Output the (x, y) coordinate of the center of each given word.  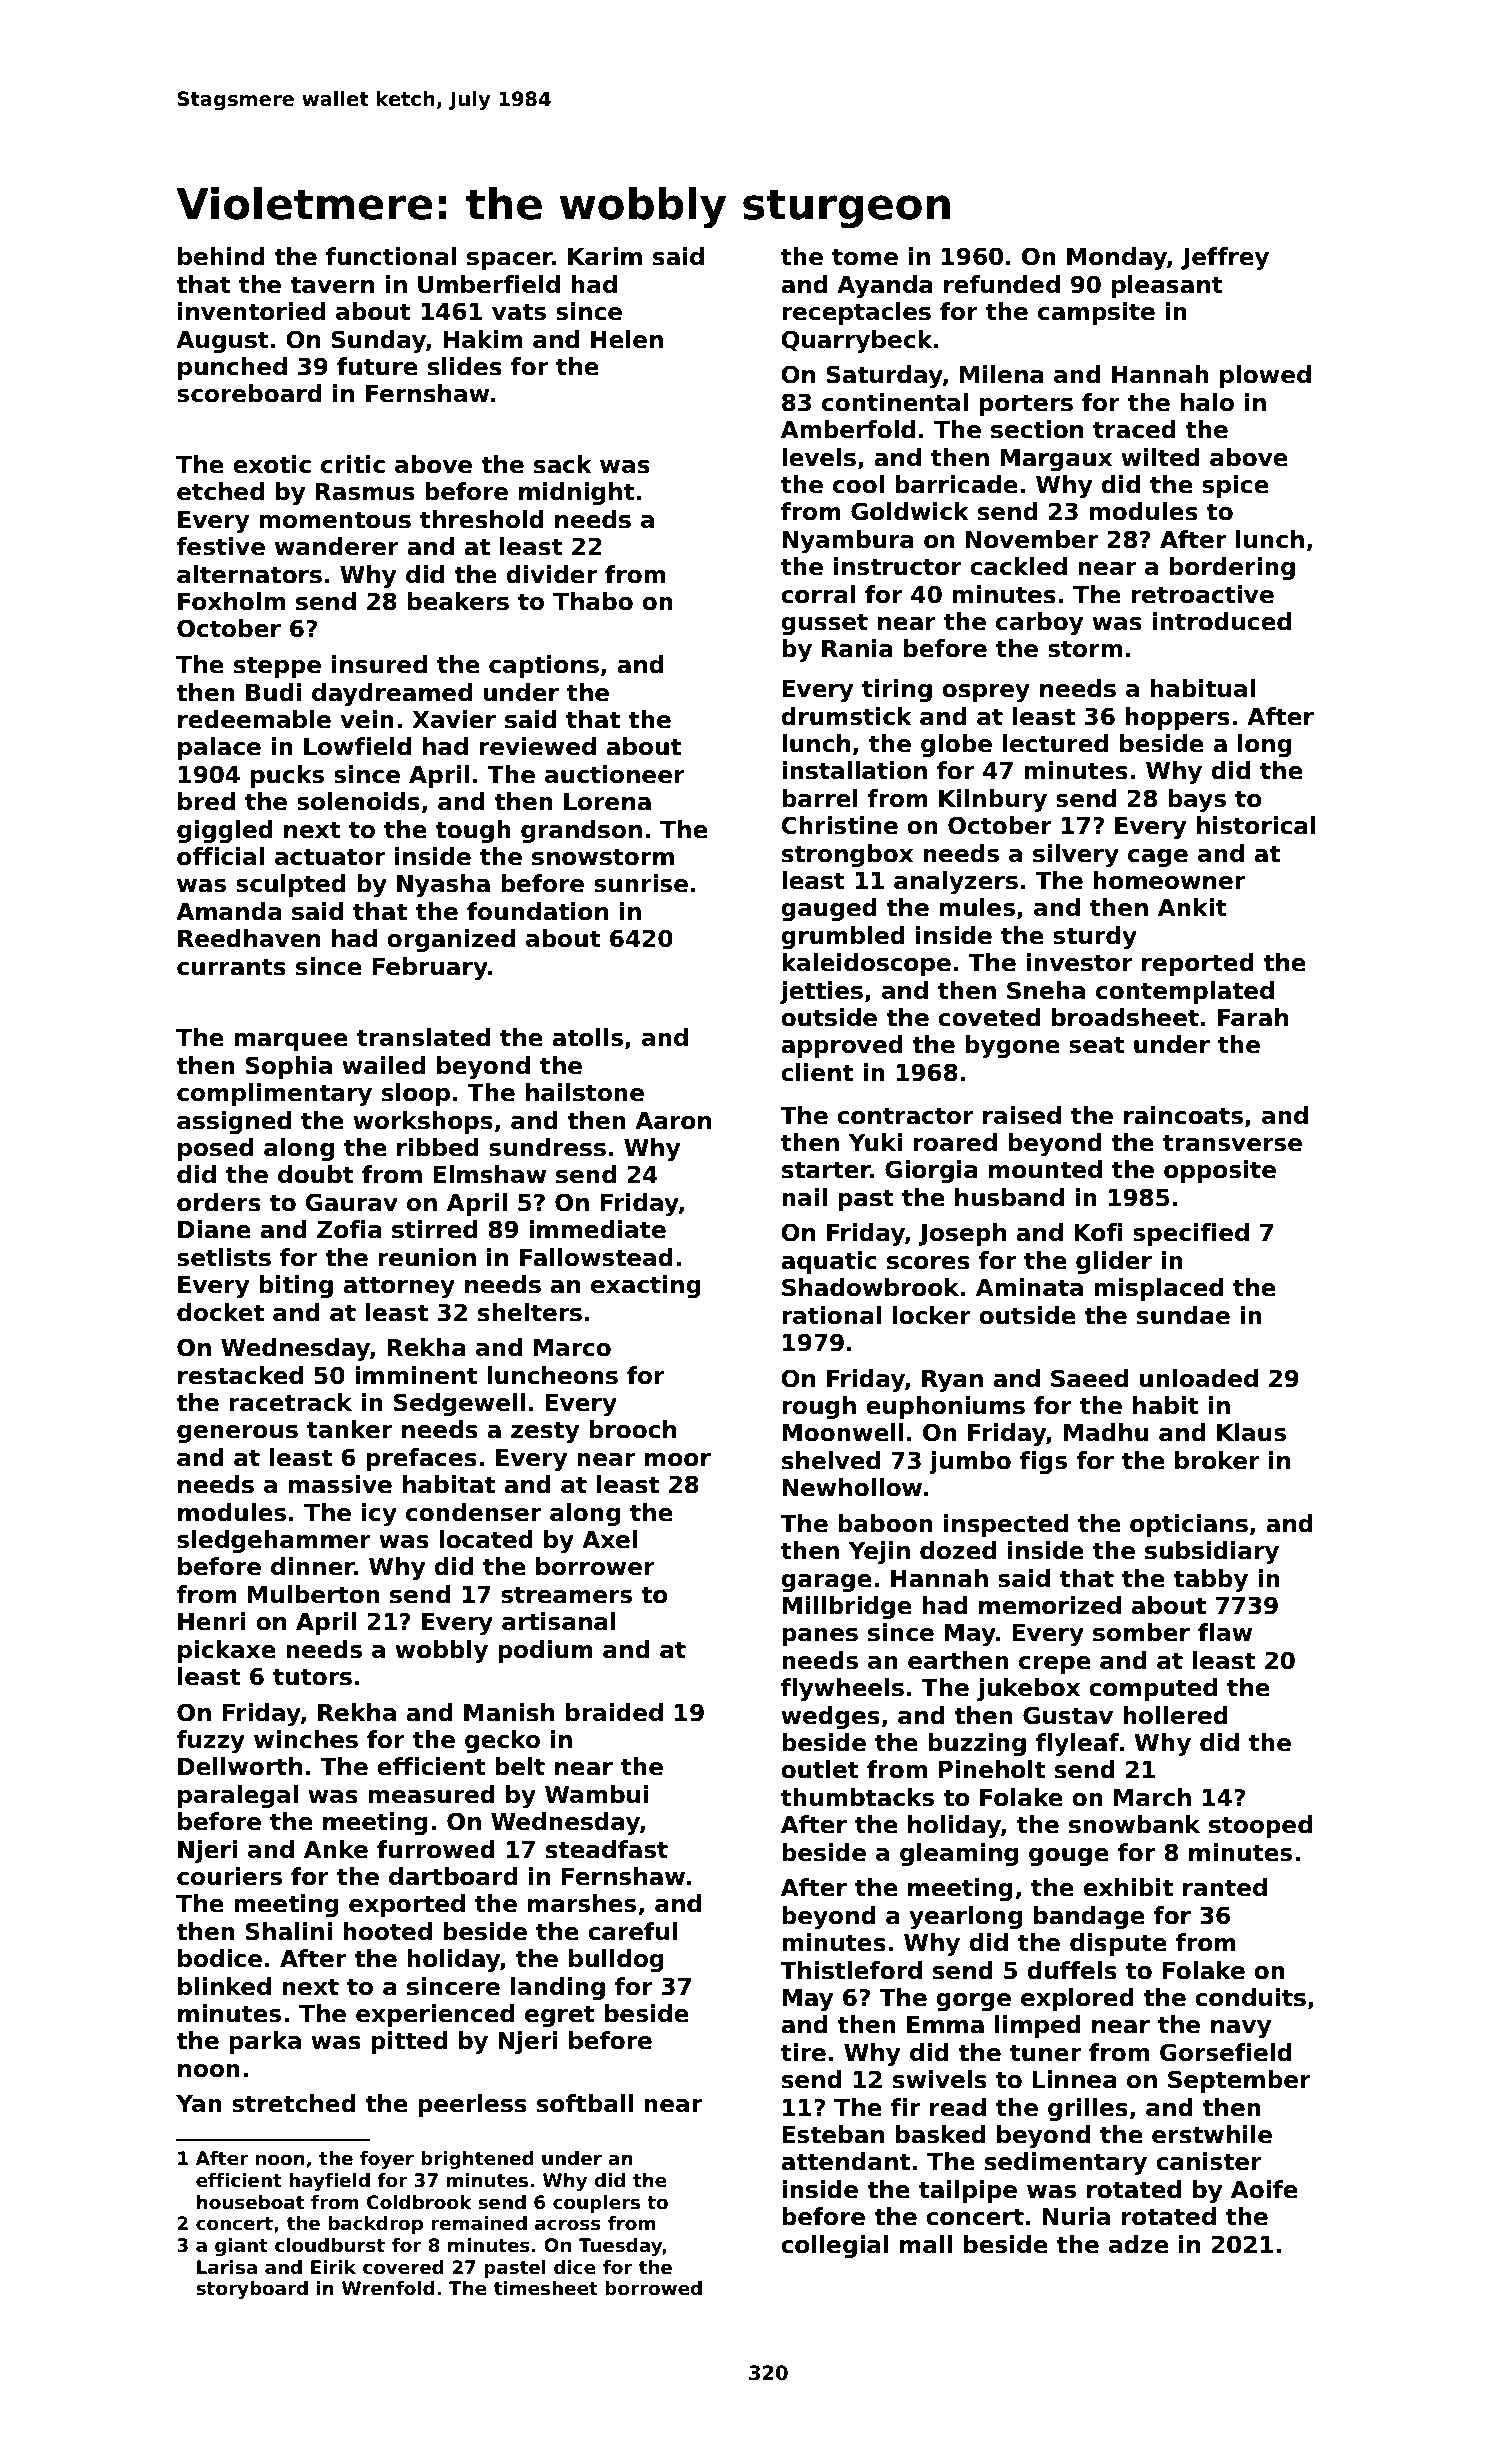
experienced (435, 2015)
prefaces (421, 1459)
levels (819, 457)
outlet (820, 1769)
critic (353, 464)
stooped (1260, 1826)
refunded (1002, 284)
